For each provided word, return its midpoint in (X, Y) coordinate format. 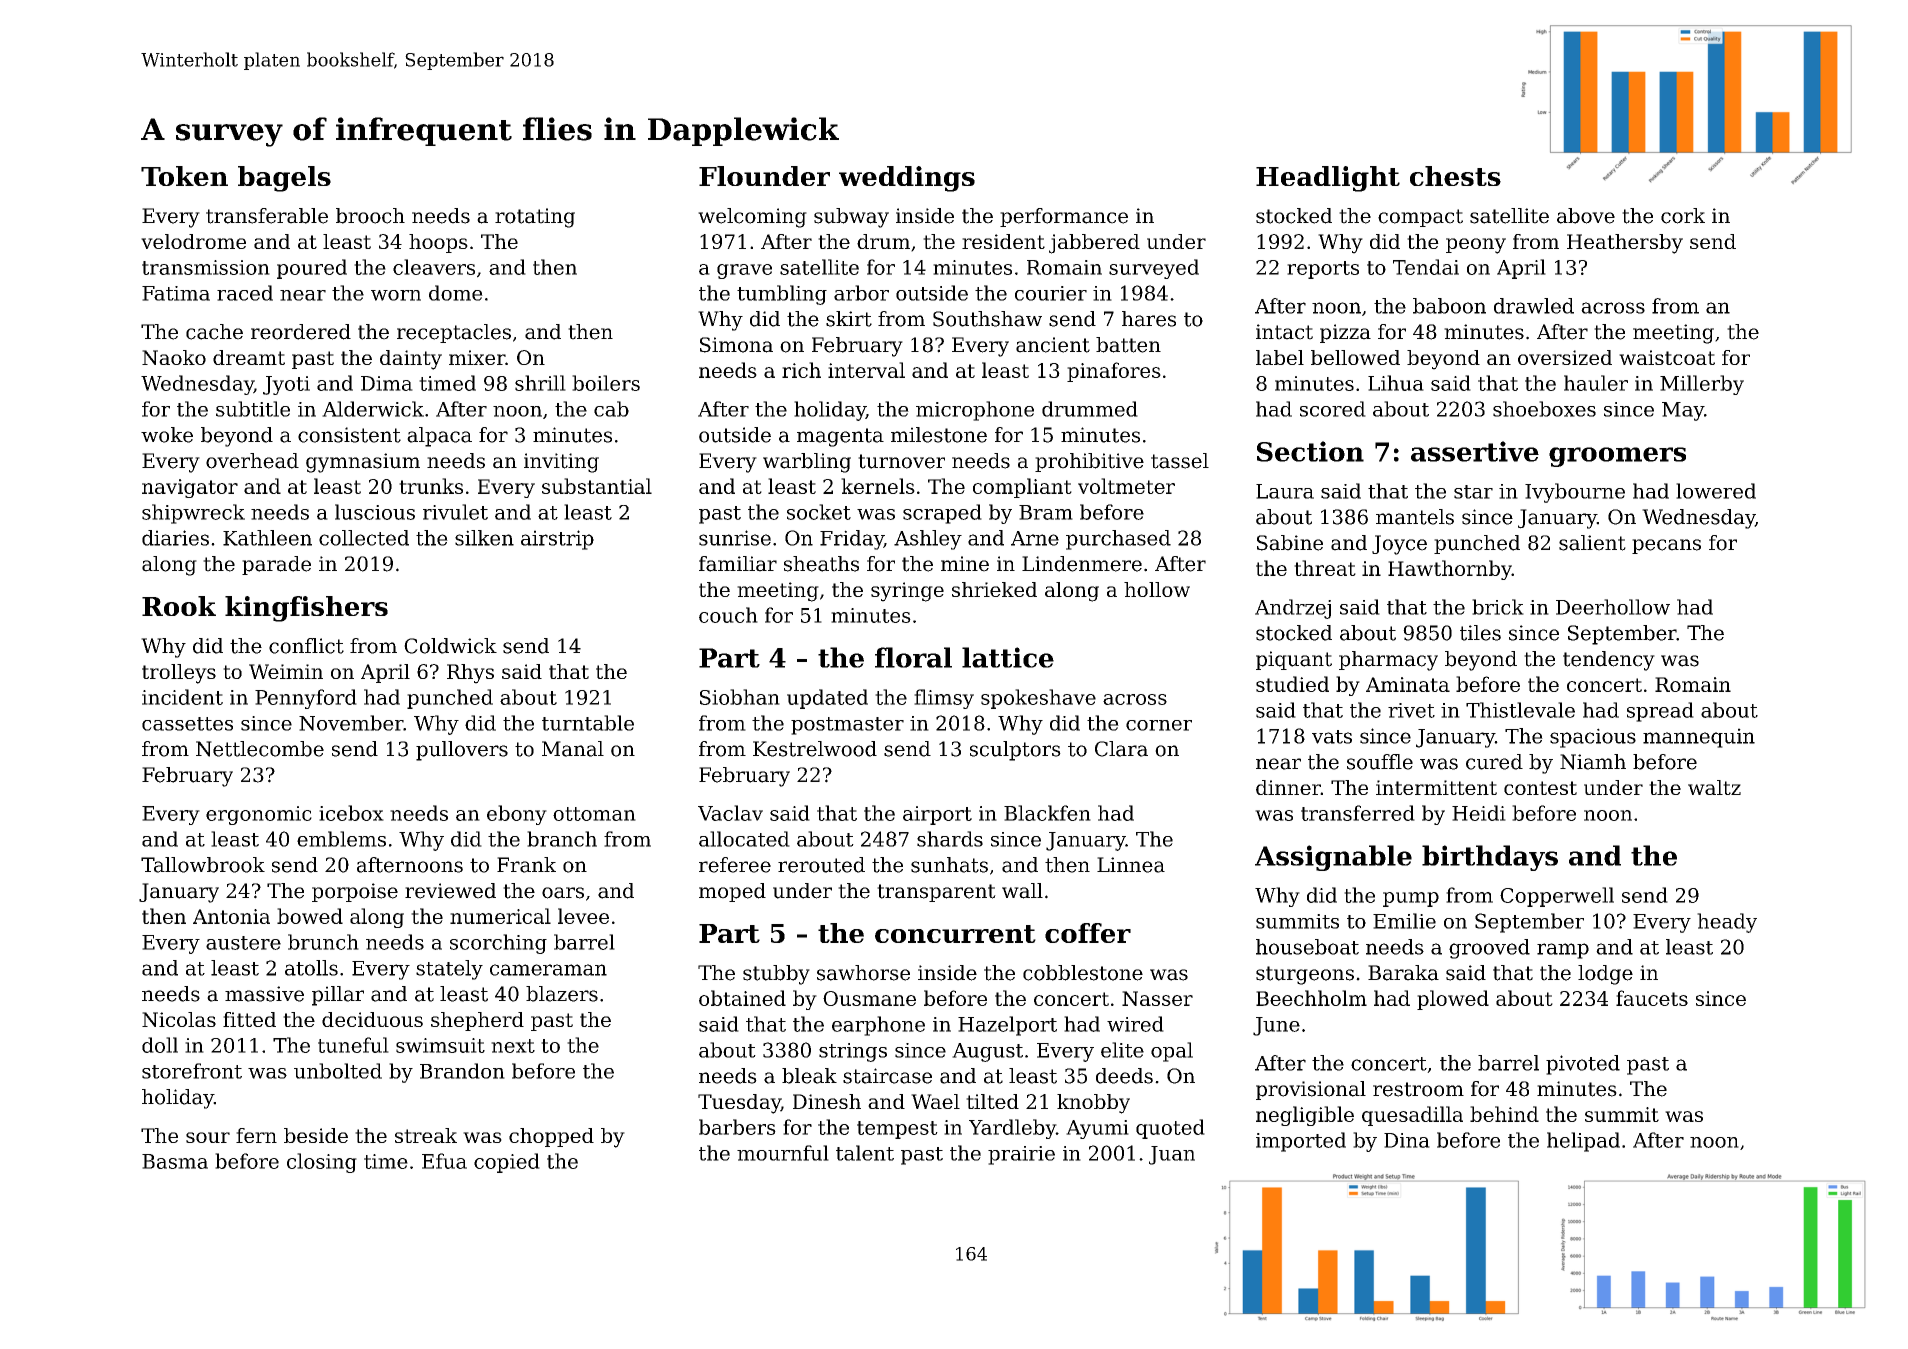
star (1473, 492)
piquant (1294, 660)
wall (1022, 891)
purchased (1118, 540)
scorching (498, 944)
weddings (907, 179)
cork (1683, 216)
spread (1660, 712)
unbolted (338, 1071)
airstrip (557, 540)
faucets (1652, 998)
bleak (809, 1076)
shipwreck (193, 514)
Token (184, 176)
